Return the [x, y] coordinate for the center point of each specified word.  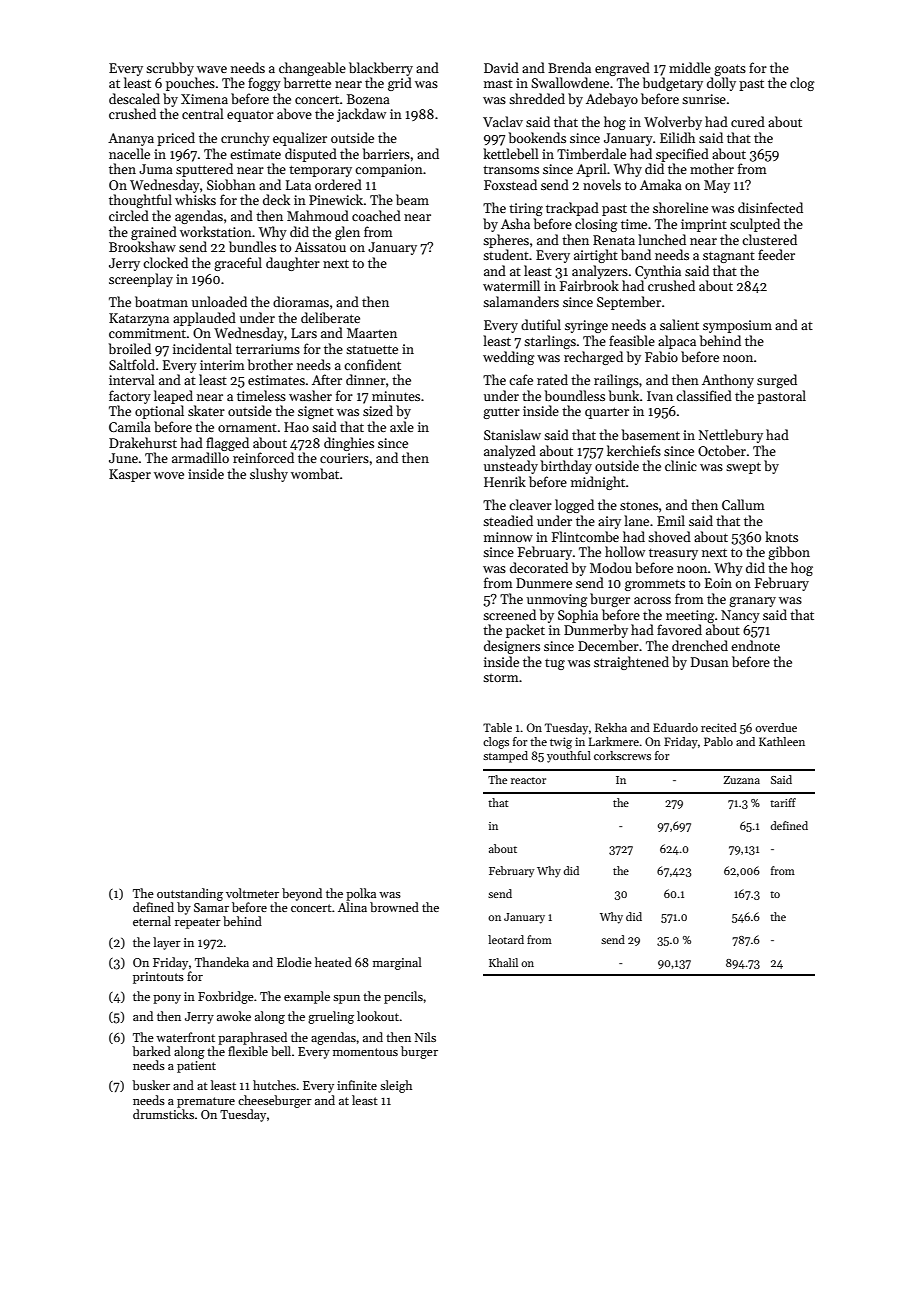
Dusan [710, 662]
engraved [622, 69]
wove [169, 475]
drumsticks [163, 1114]
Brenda [569, 67]
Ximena [204, 99]
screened [509, 614]
